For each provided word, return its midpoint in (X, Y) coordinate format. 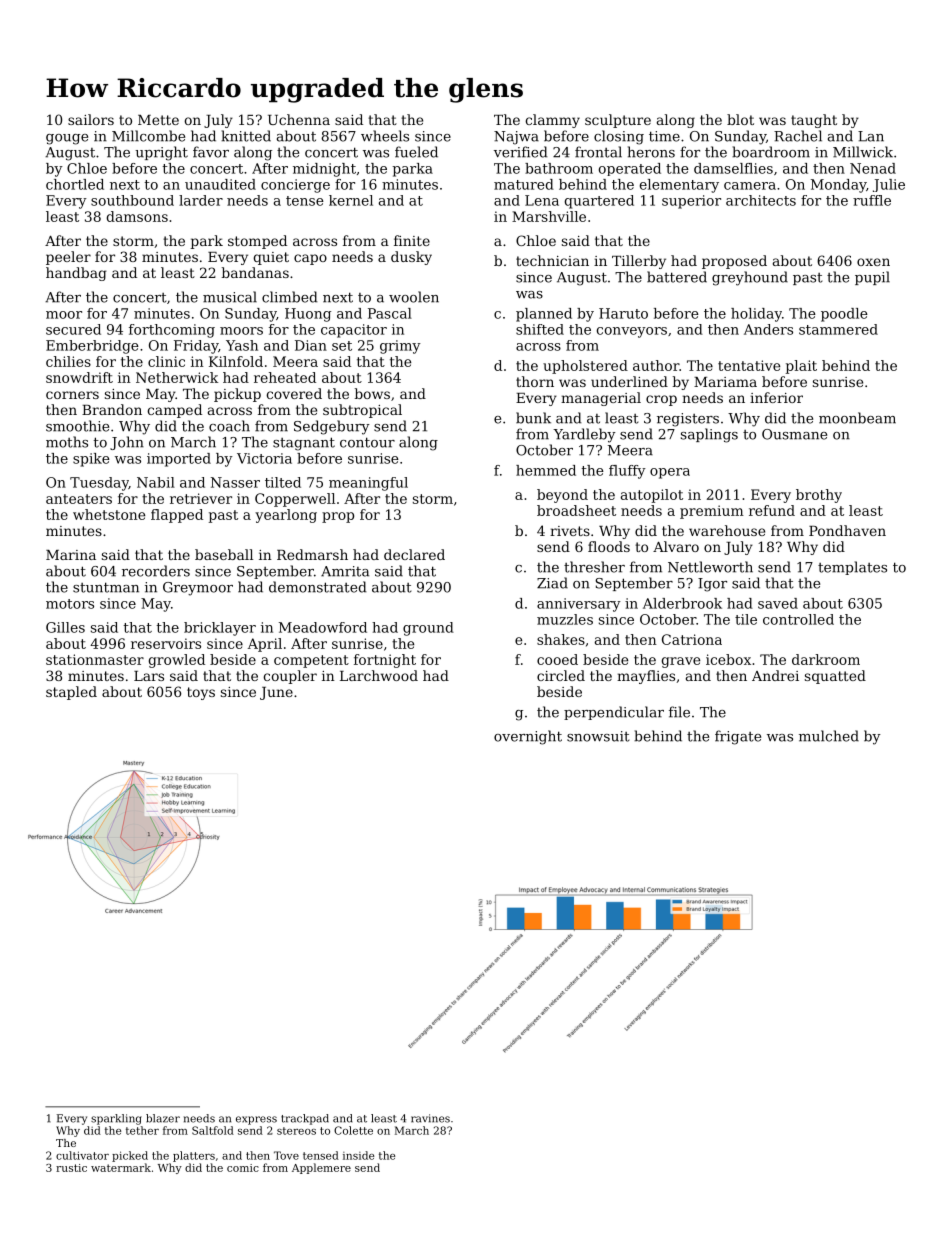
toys (201, 693)
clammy (552, 121)
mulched (829, 736)
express (256, 1120)
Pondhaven (847, 530)
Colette (353, 1130)
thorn (535, 381)
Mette (158, 120)
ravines (430, 1118)
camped (174, 411)
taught (814, 121)
